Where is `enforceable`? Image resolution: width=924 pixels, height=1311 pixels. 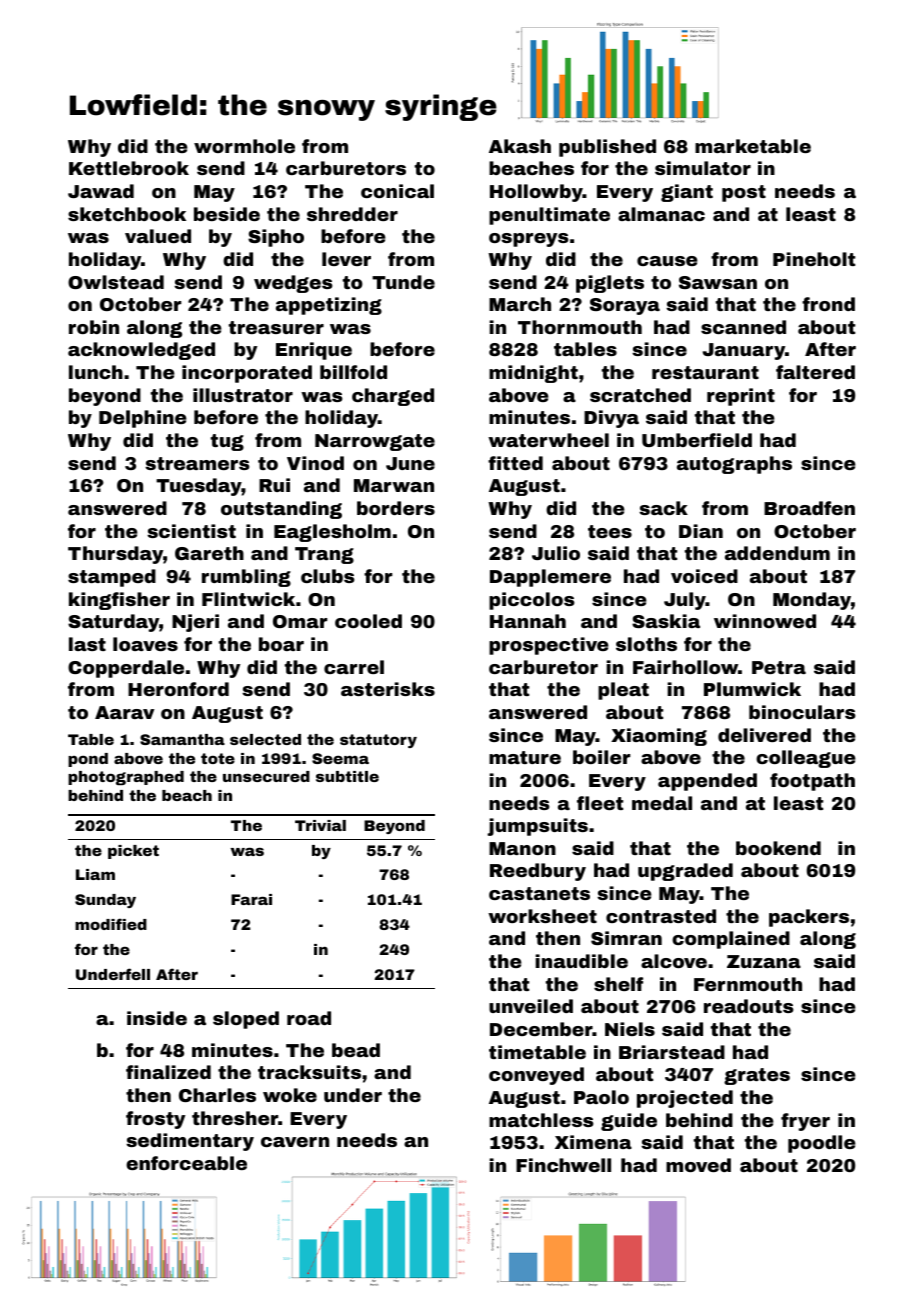
enforceable is located at coordinates (186, 1163).
